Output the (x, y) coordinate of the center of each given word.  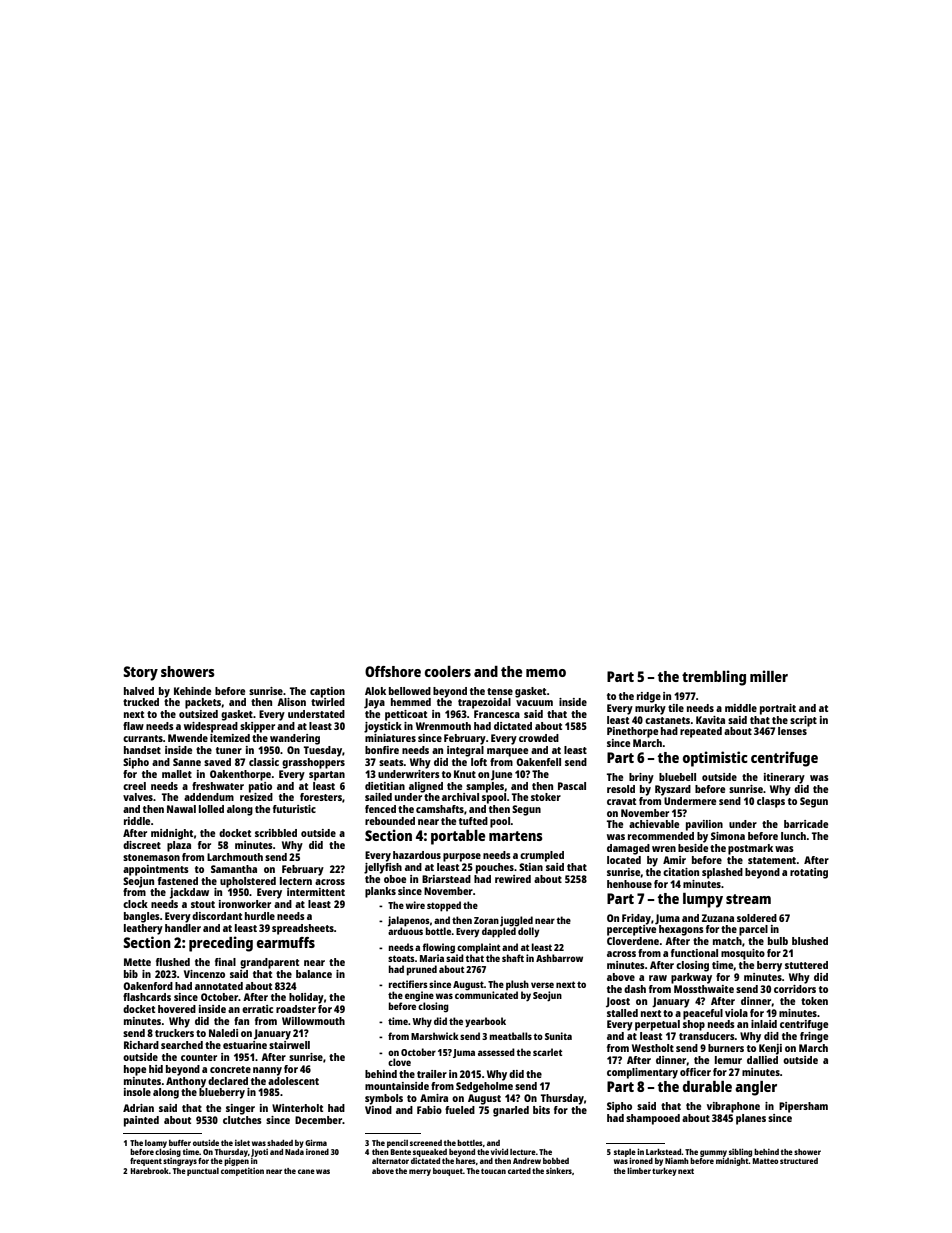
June (501, 775)
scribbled (276, 833)
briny (641, 778)
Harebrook (149, 1171)
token (814, 1001)
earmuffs (286, 942)
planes (751, 1119)
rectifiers (408, 984)
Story (140, 673)
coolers (448, 671)
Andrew (527, 1161)
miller (769, 676)
